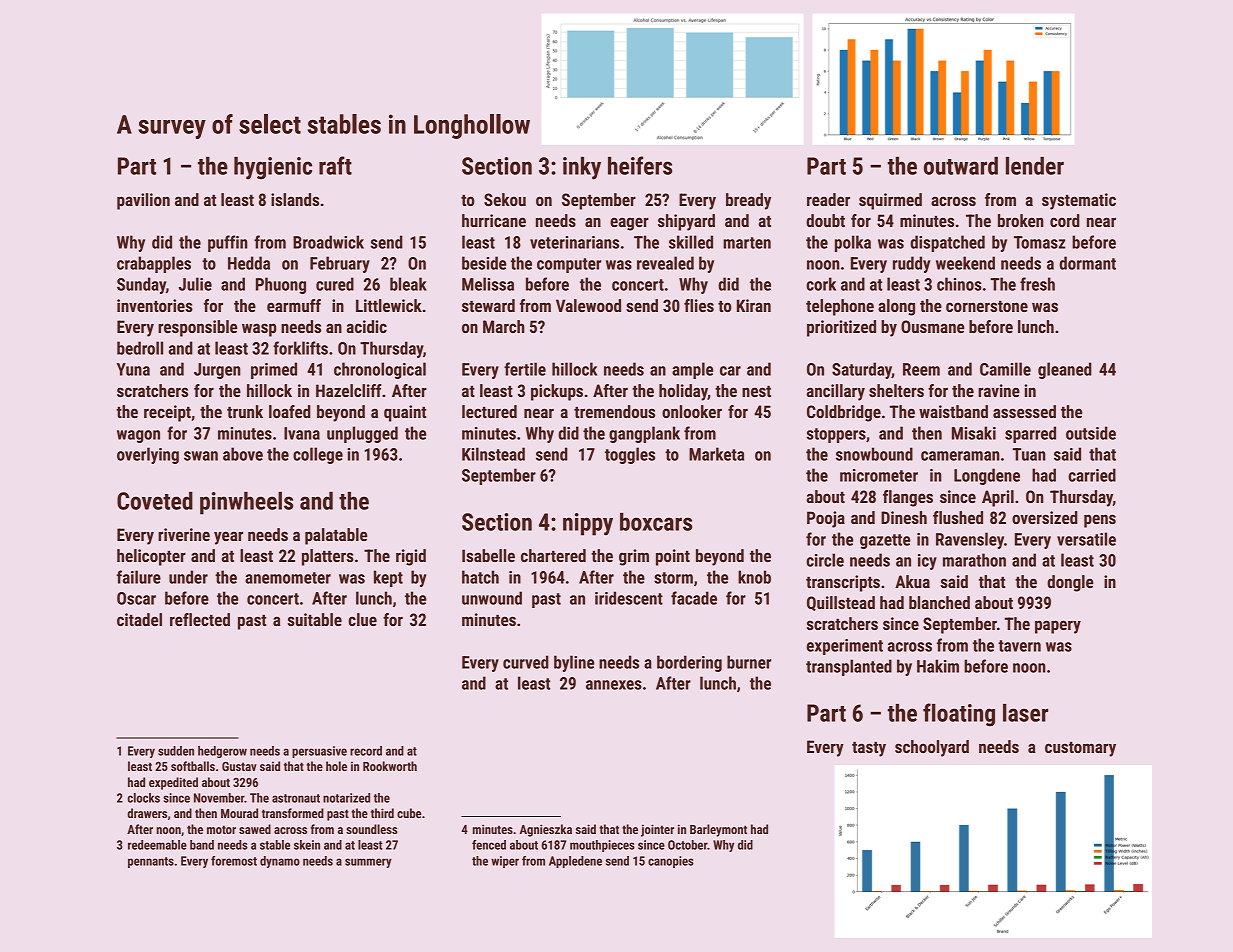 The image size is (1233, 952). I want to click on rigid, so click(411, 557).
